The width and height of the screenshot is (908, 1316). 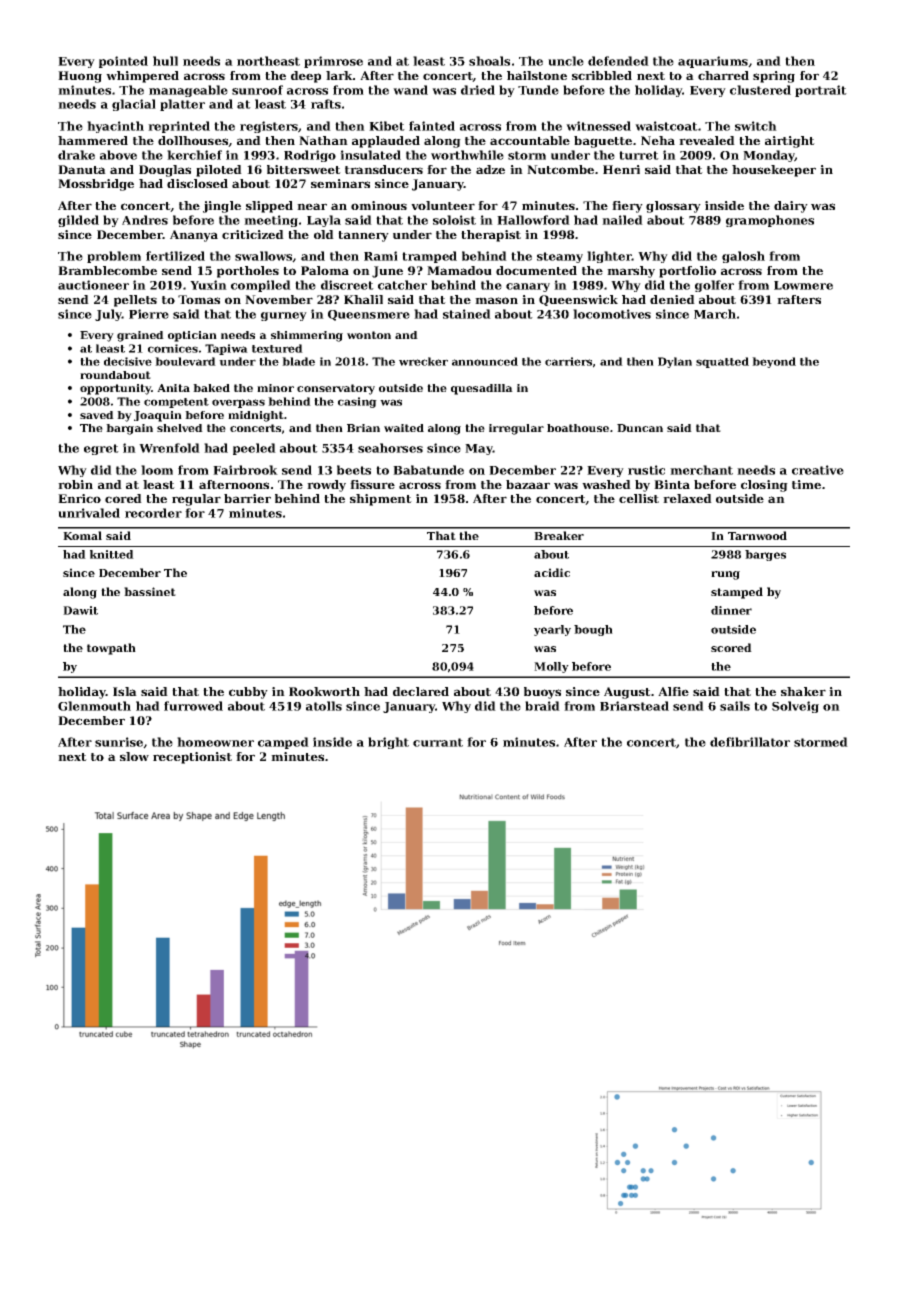 I want to click on wrecker, so click(x=423, y=361).
